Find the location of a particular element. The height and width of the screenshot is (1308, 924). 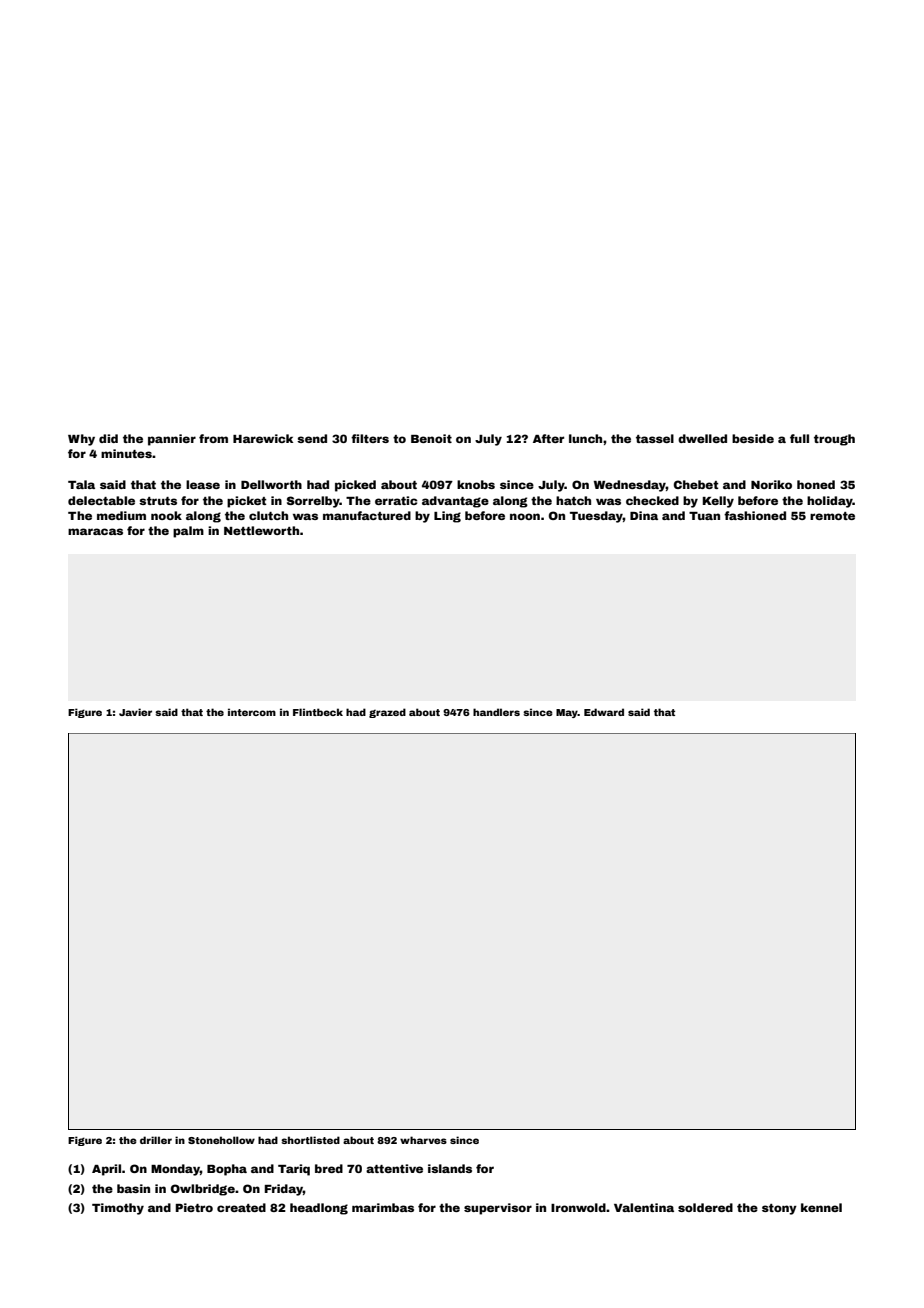

Javier is located at coordinates (135, 712).
